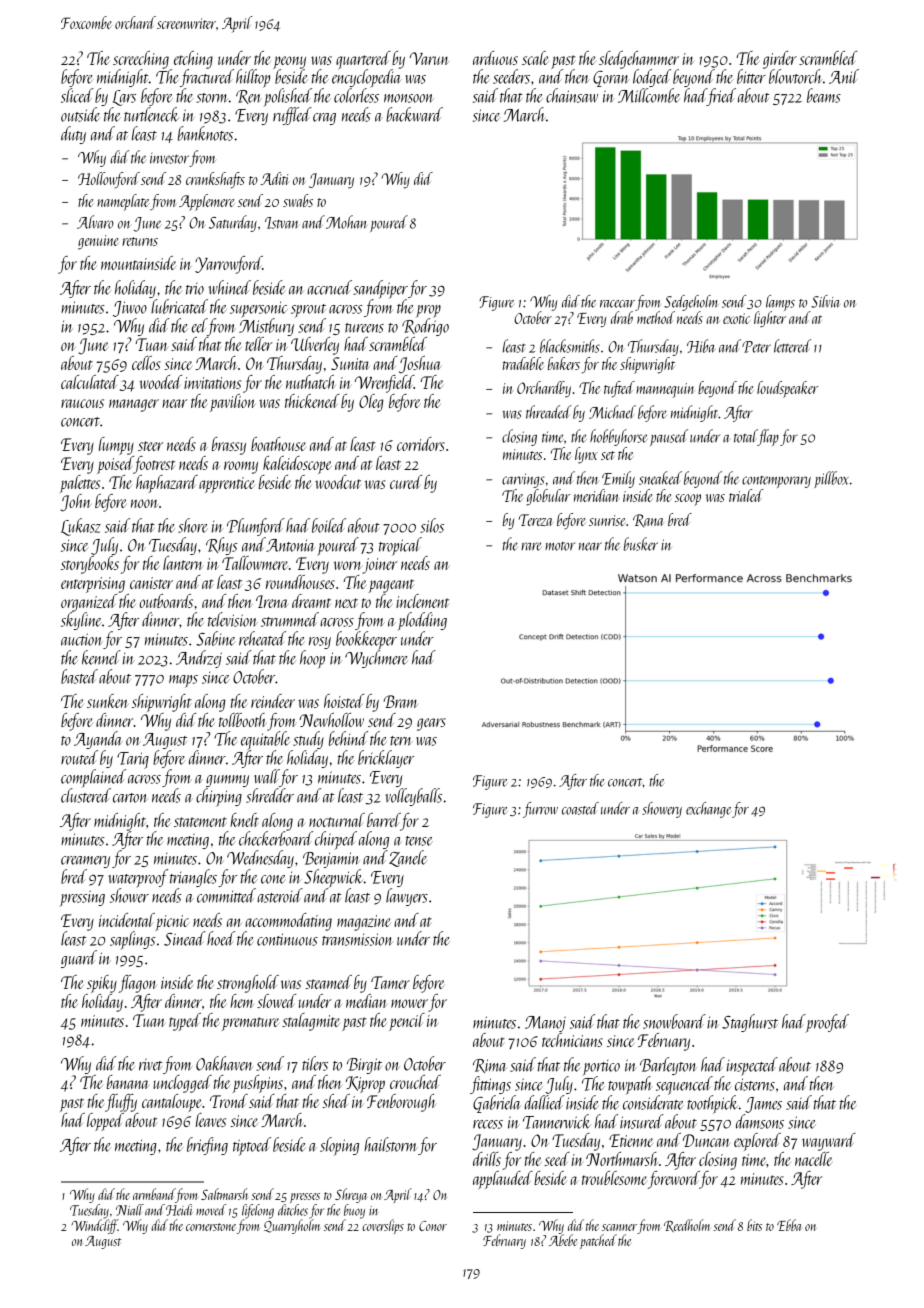 The image size is (924, 1308). I want to click on snowboard, so click(674, 1021).
